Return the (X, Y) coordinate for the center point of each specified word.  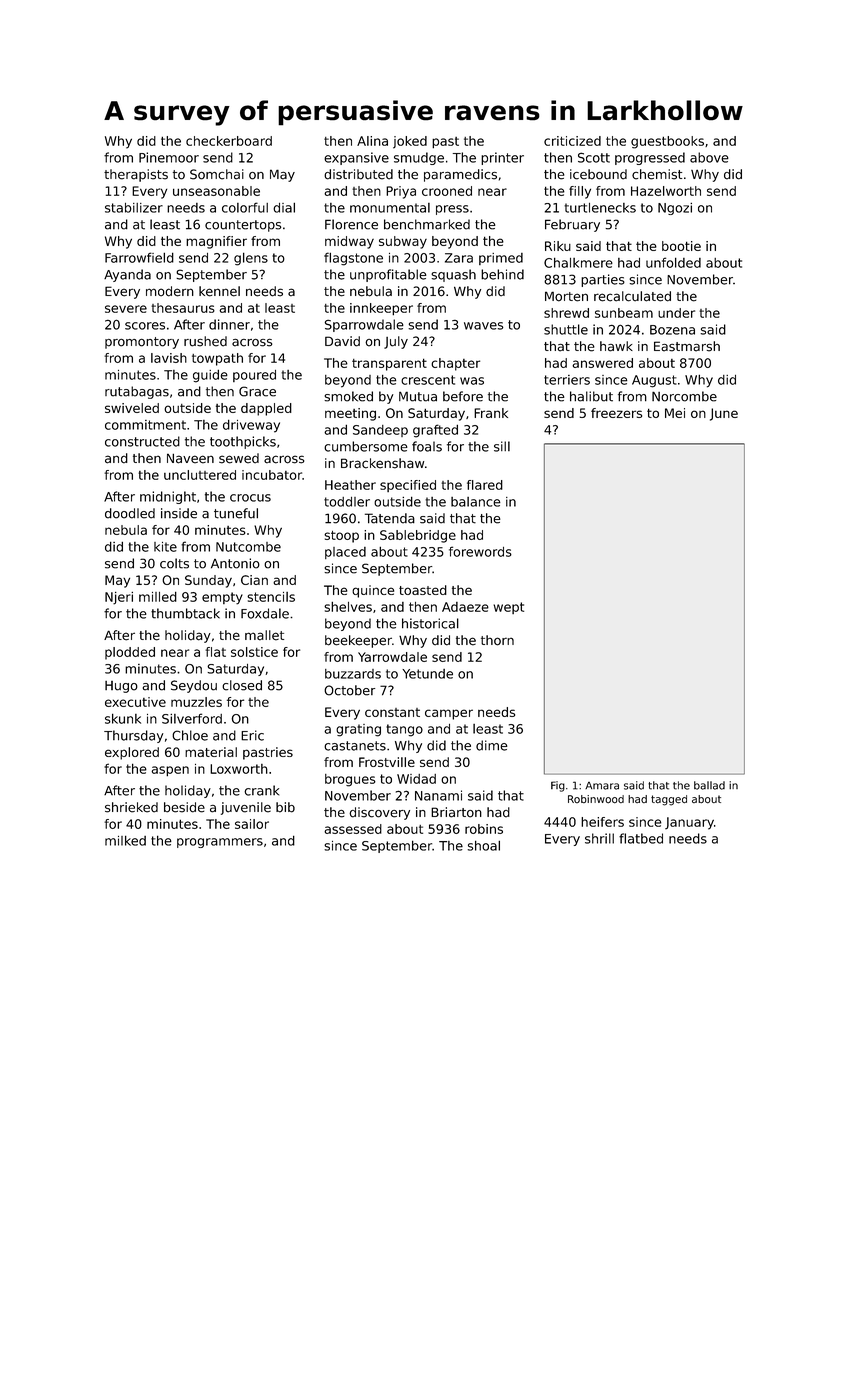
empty (222, 598)
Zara (459, 258)
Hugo (121, 687)
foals (427, 446)
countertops (243, 226)
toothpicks (243, 442)
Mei (675, 413)
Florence (351, 224)
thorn (497, 640)
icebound (598, 174)
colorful (245, 207)
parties (603, 280)
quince (373, 591)
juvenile (246, 808)
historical (430, 623)
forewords (480, 551)
